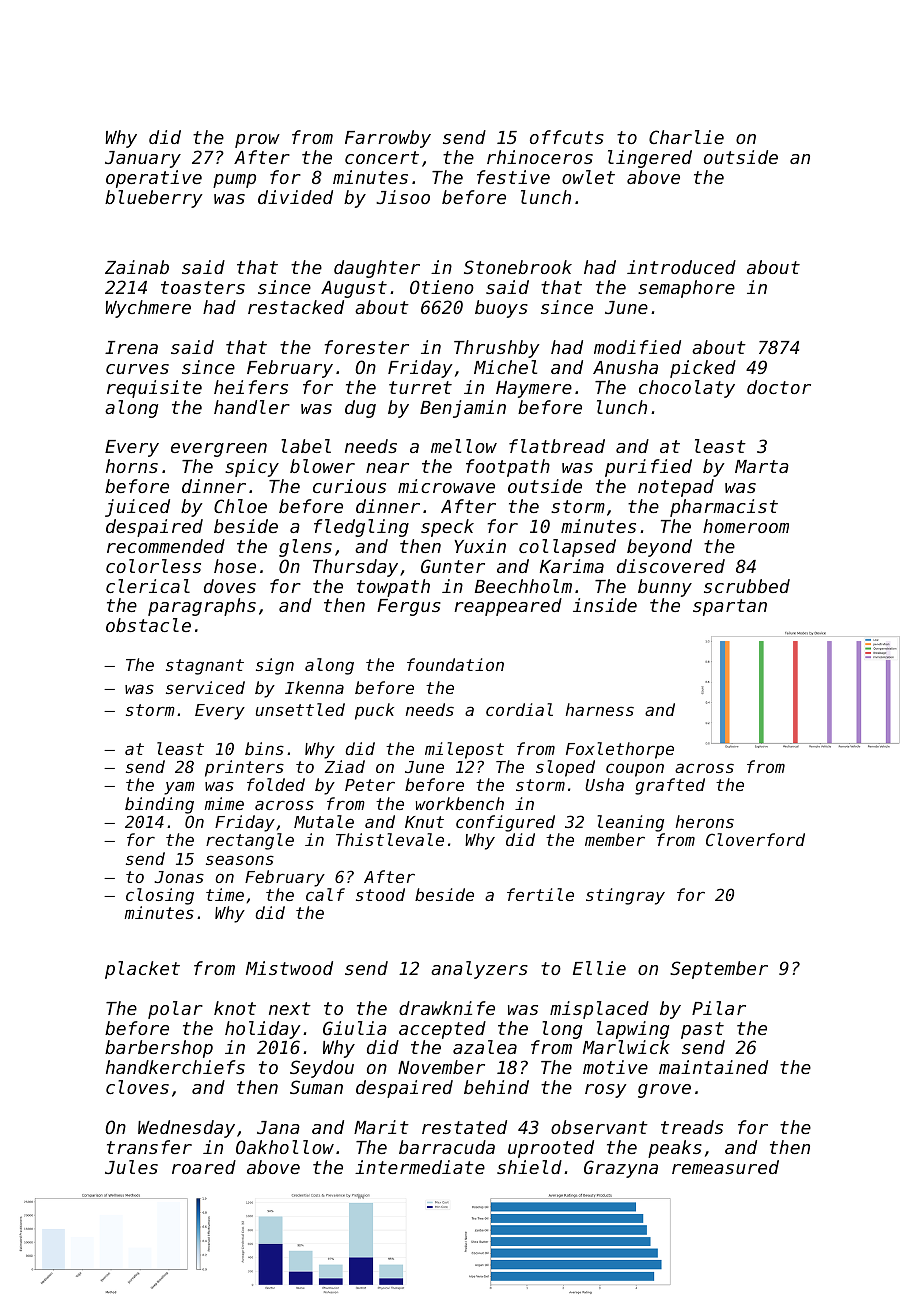  Describe the element at coordinates (285, 1147) in the page. I see `Oakhollow` at that location.
